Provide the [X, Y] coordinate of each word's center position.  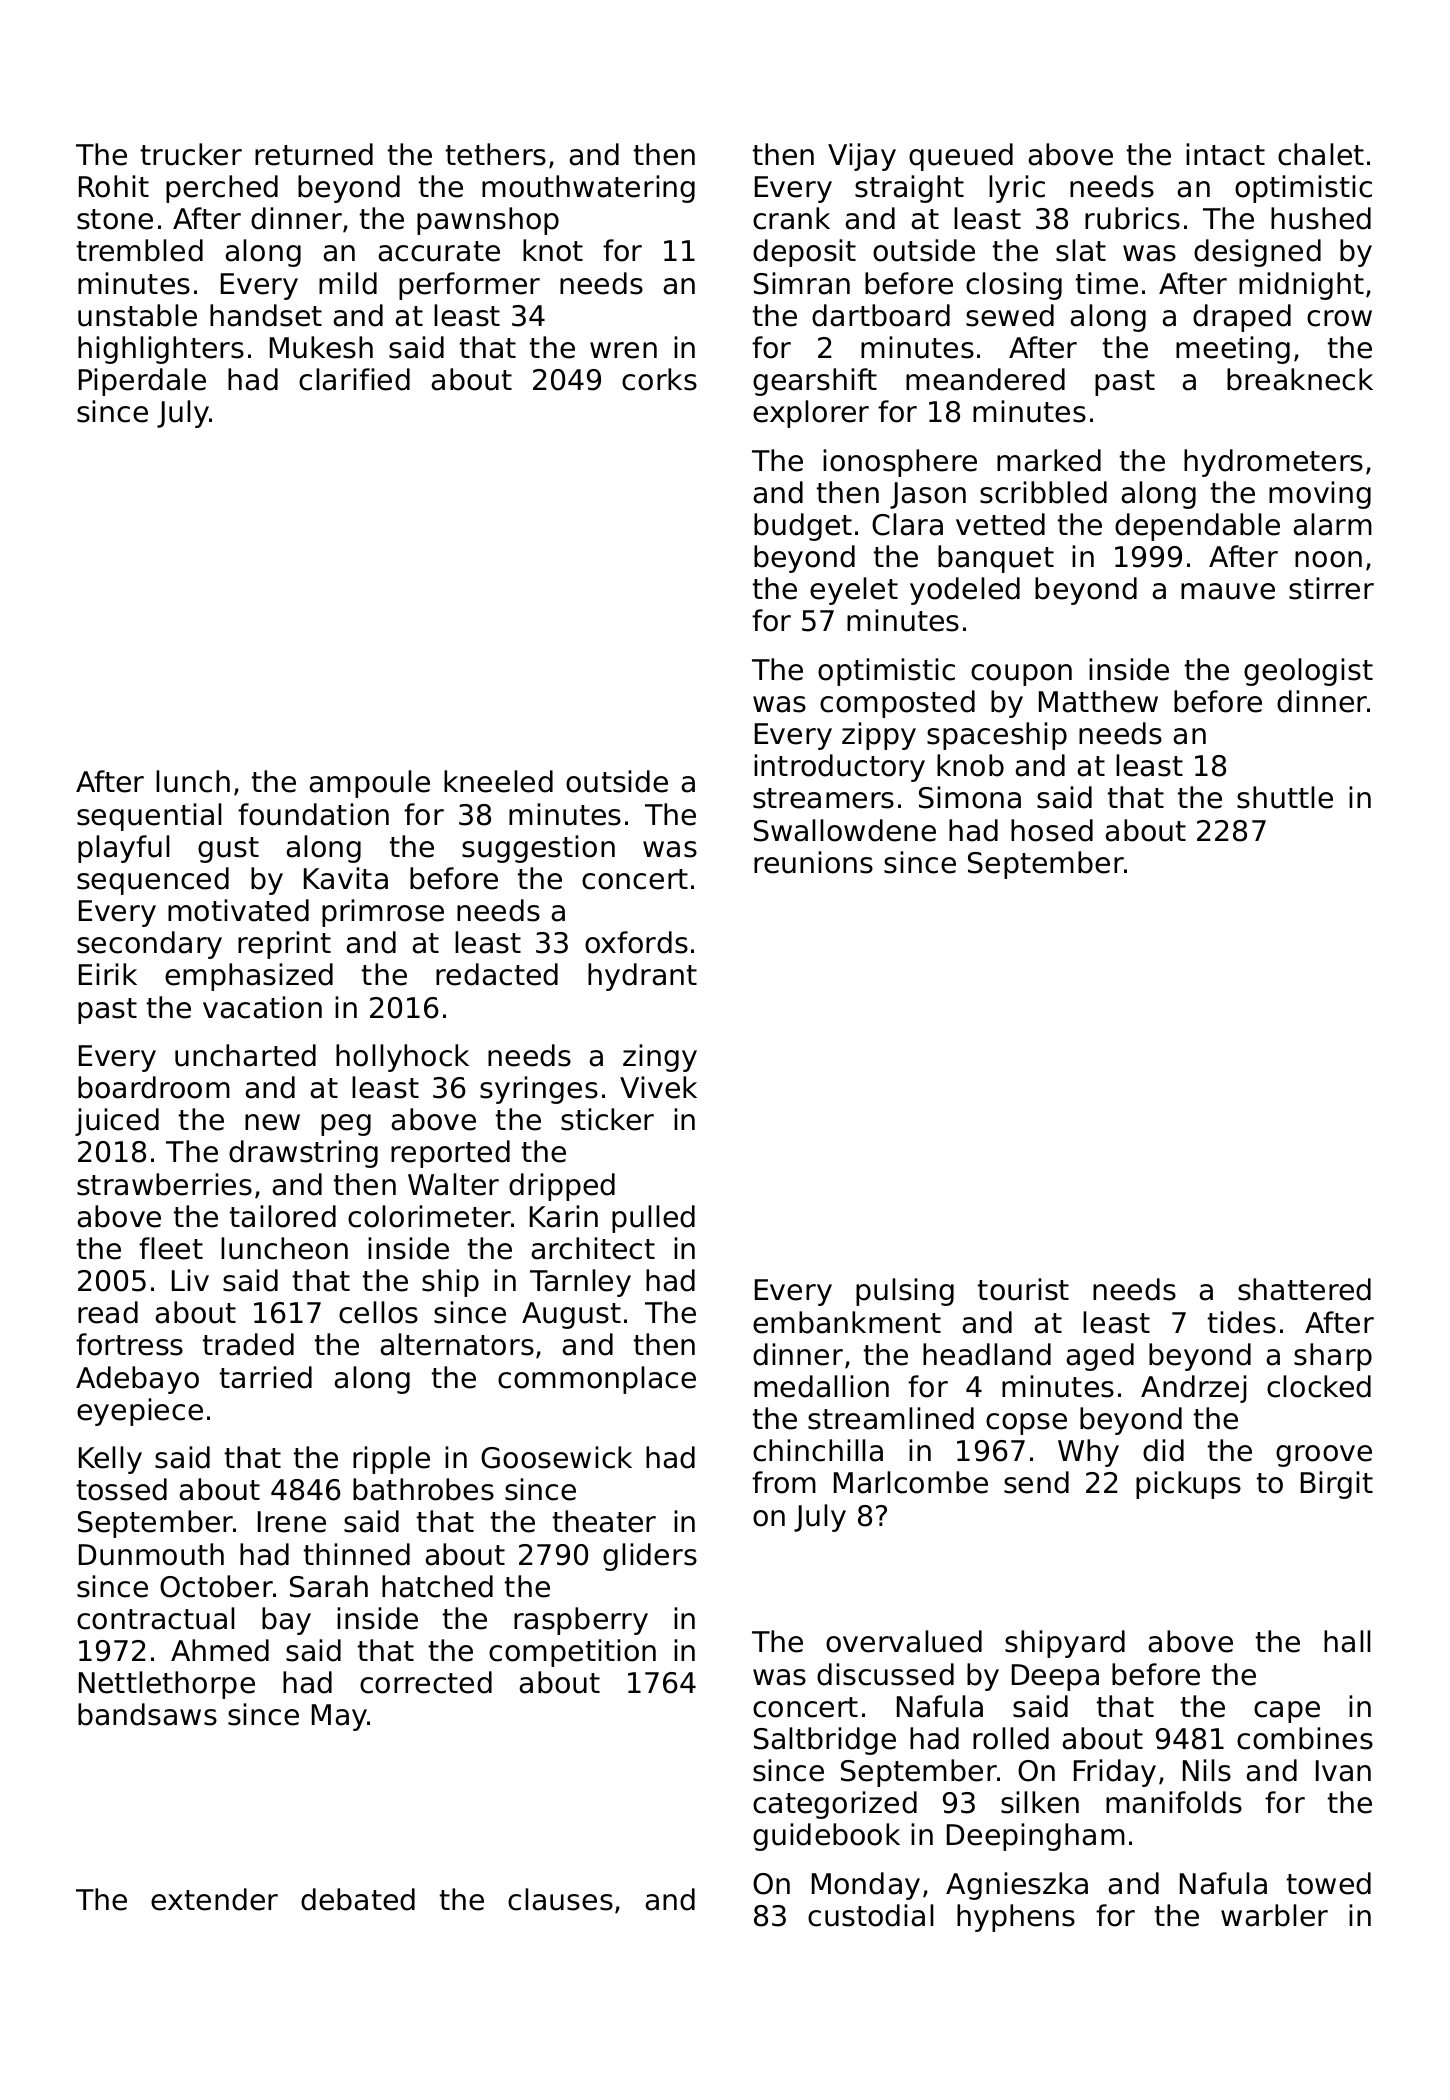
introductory [839, 768]
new [272, 1122]
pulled [653, 1219]
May [340, 1717]
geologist [1308, 672]
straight [909, 189]
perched [222, 189]
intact [1225, 154]
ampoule [369, 784]
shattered [1304, 1289]
